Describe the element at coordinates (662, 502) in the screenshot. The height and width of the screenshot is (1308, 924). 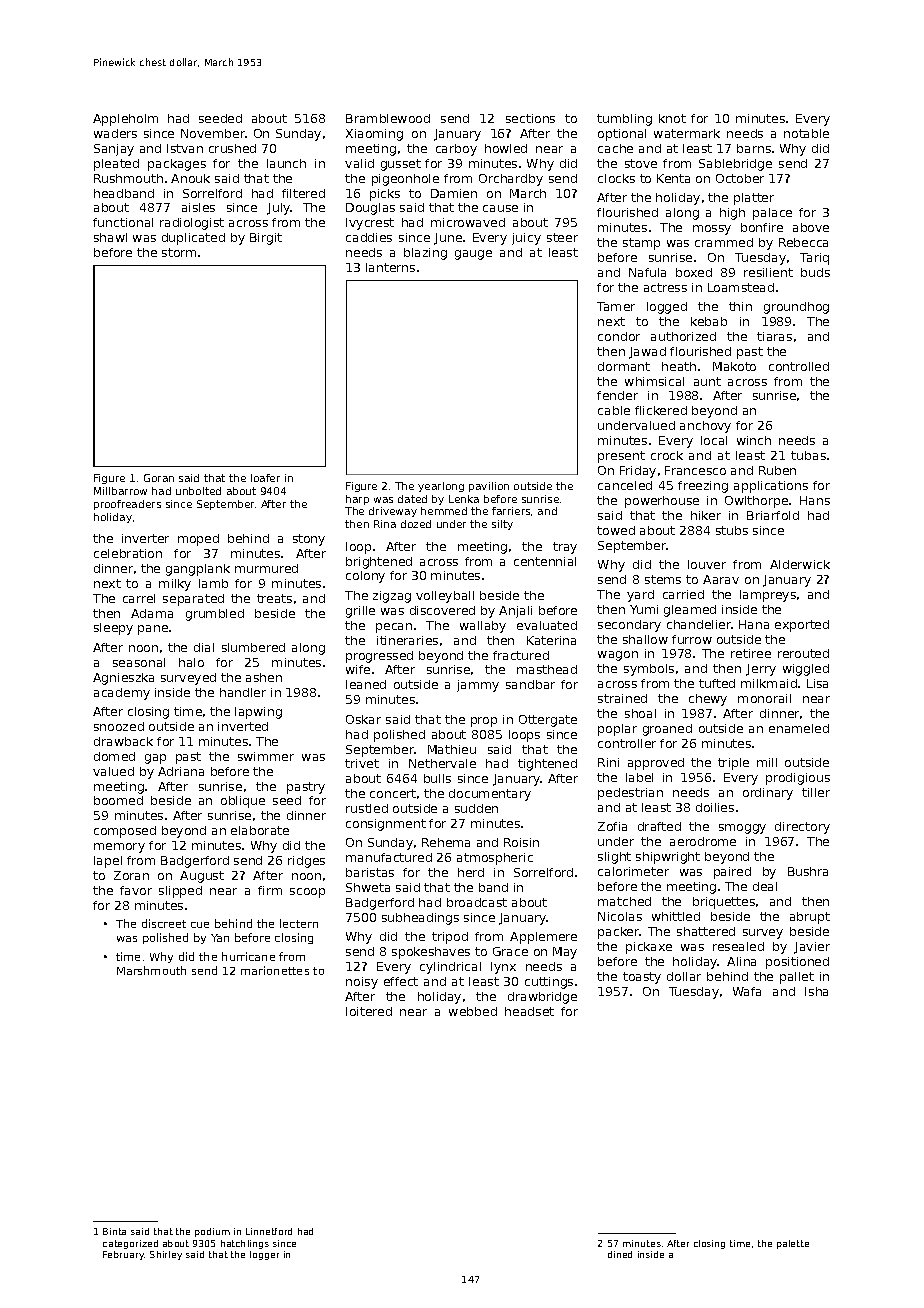
I see `powerhouse` at that location.
